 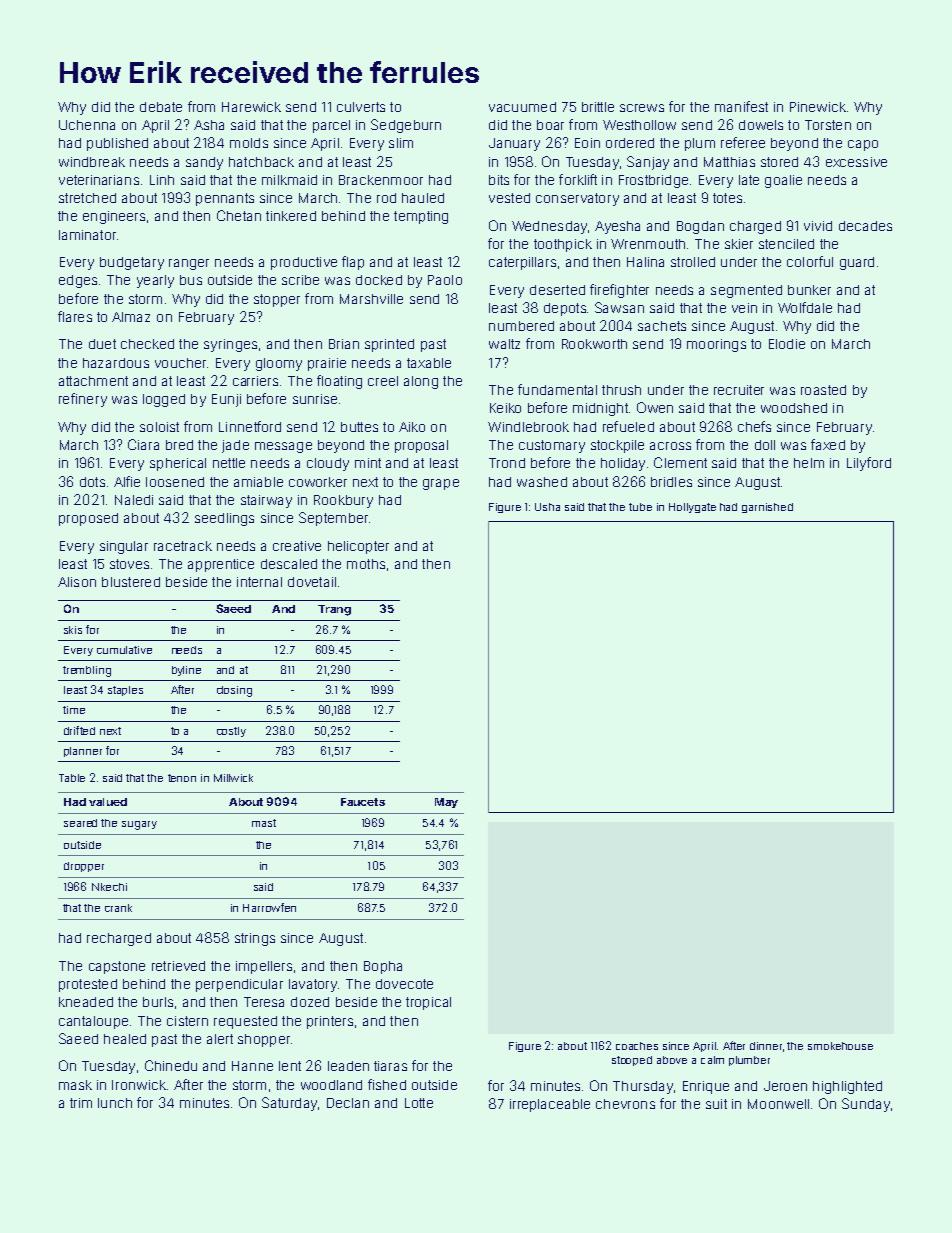 I want to click on garnished, so click(x=767, y=508).
